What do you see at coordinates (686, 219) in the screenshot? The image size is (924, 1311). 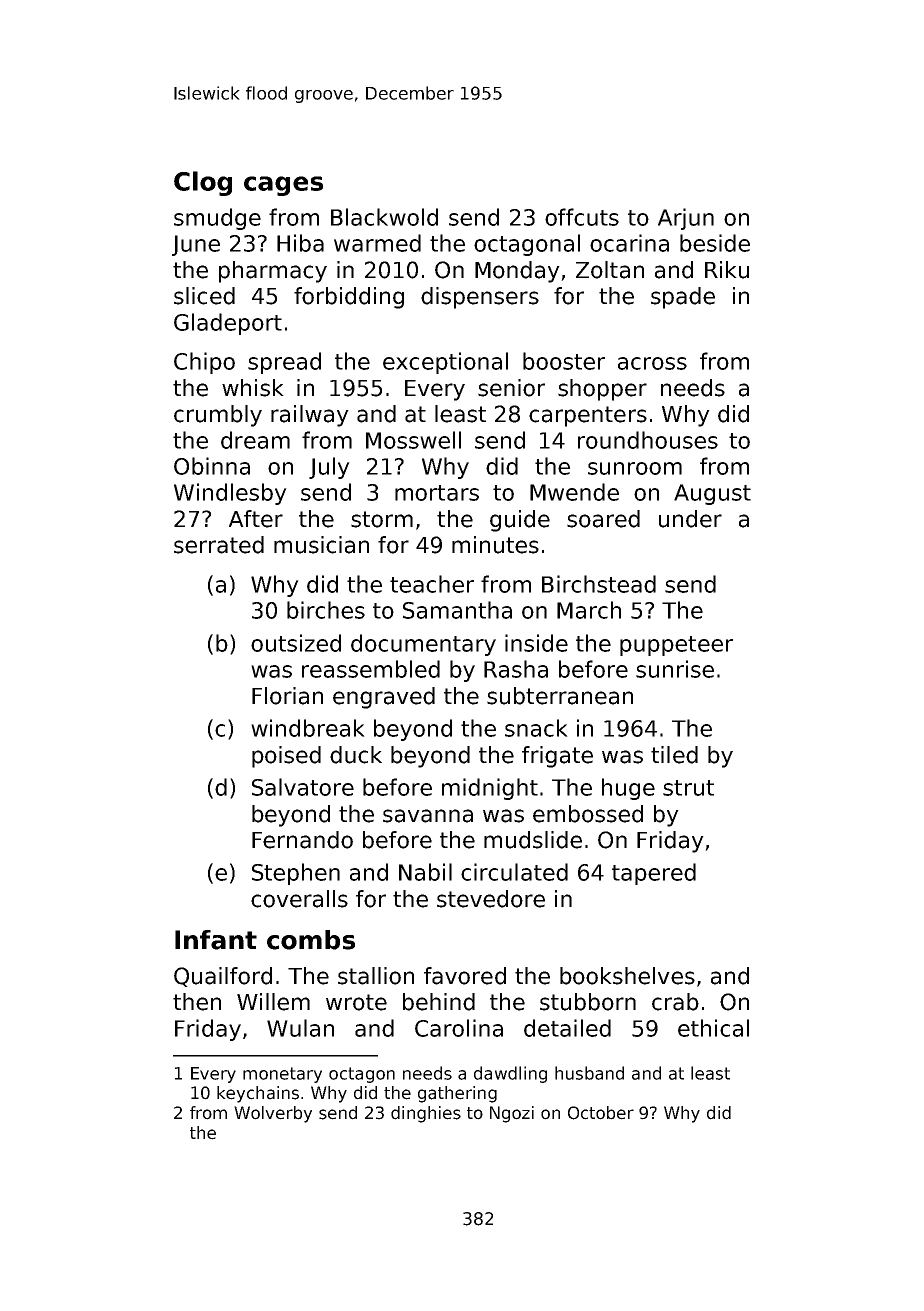 I see `Arjun` at bounding box center [686, 219].
